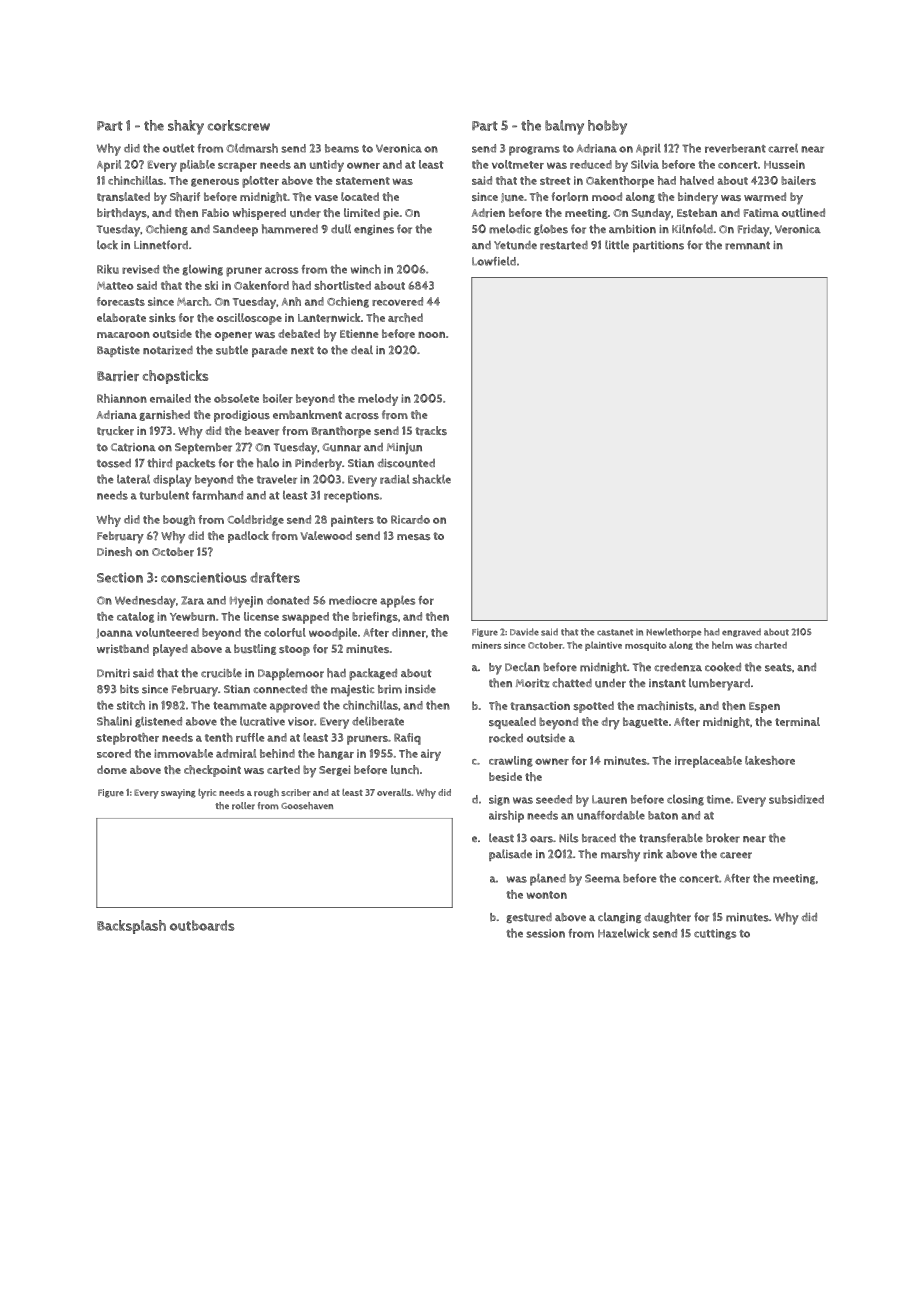 Image resolution: width=924 pixels, height=1308 pixels. What do you see at coordinates (233, 336) in the document?
I see `opener` at bounding box center [233, 336].
